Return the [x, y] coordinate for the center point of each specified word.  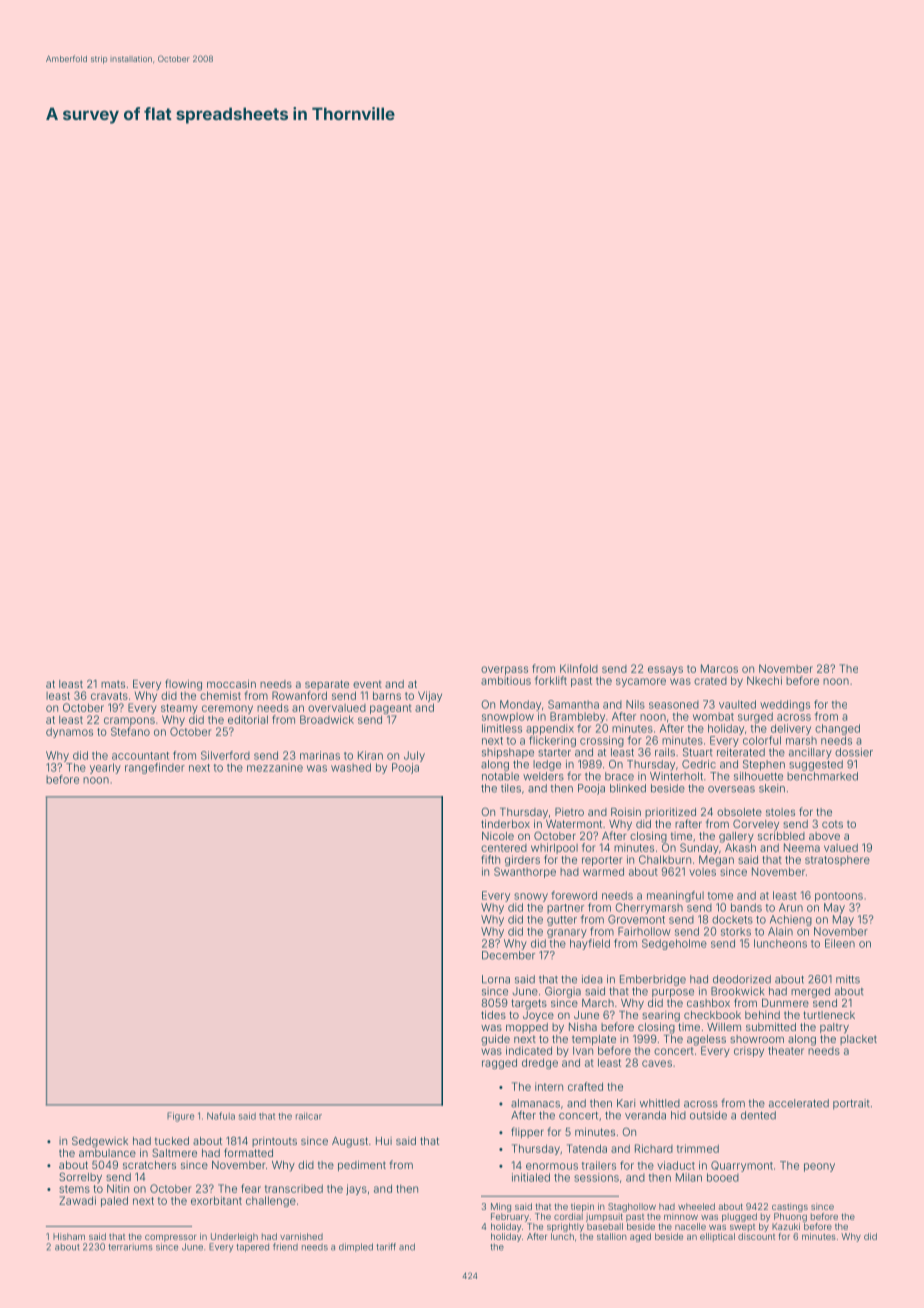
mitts [848, 979]
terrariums [130, 1247]
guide [495, 1040]
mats [113, 684]
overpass [504, 670]
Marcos [719, 668]
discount [756, 1236]
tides [493, 1015]
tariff [386, 1247]
